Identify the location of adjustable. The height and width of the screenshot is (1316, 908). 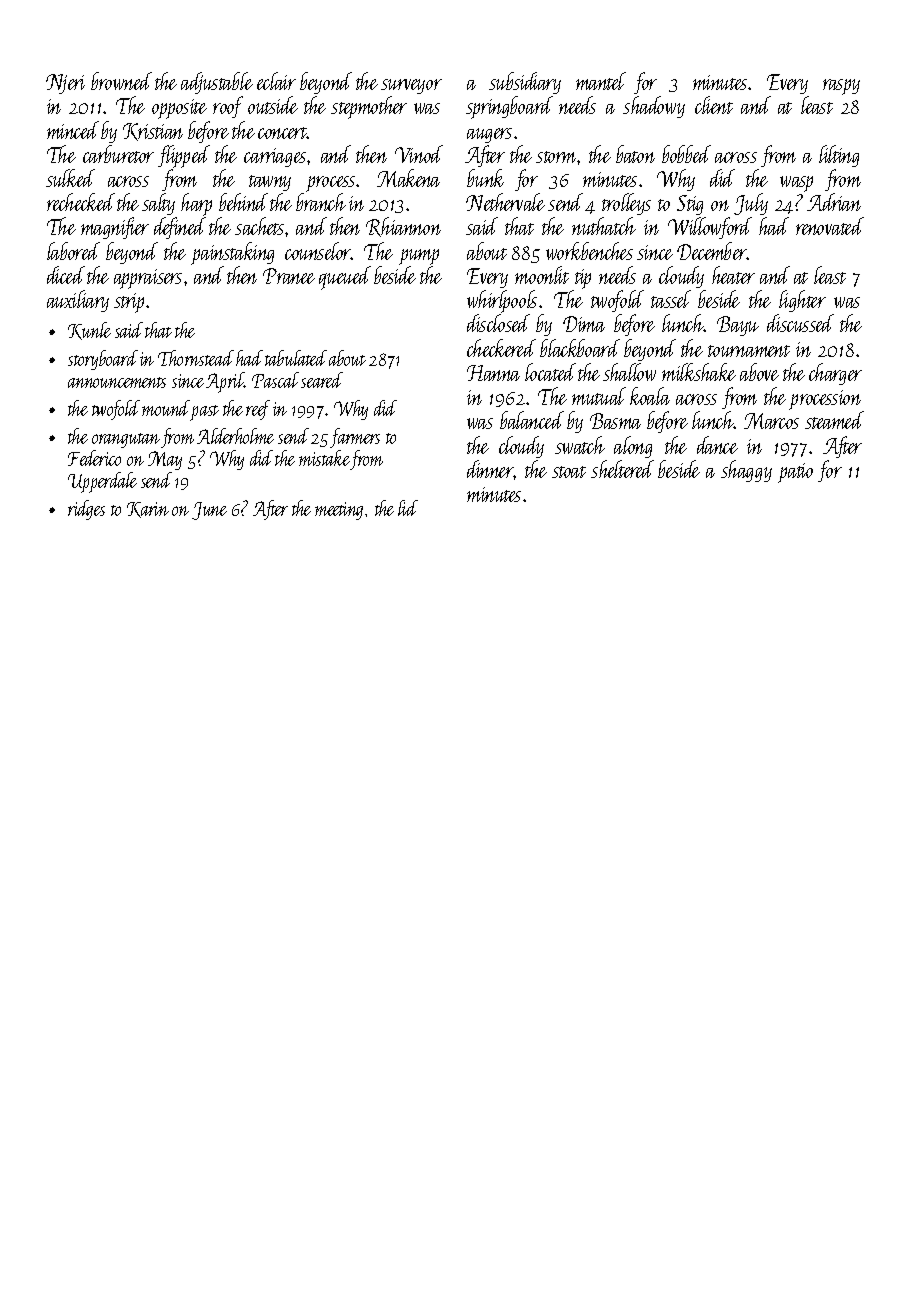
(217, 83).
